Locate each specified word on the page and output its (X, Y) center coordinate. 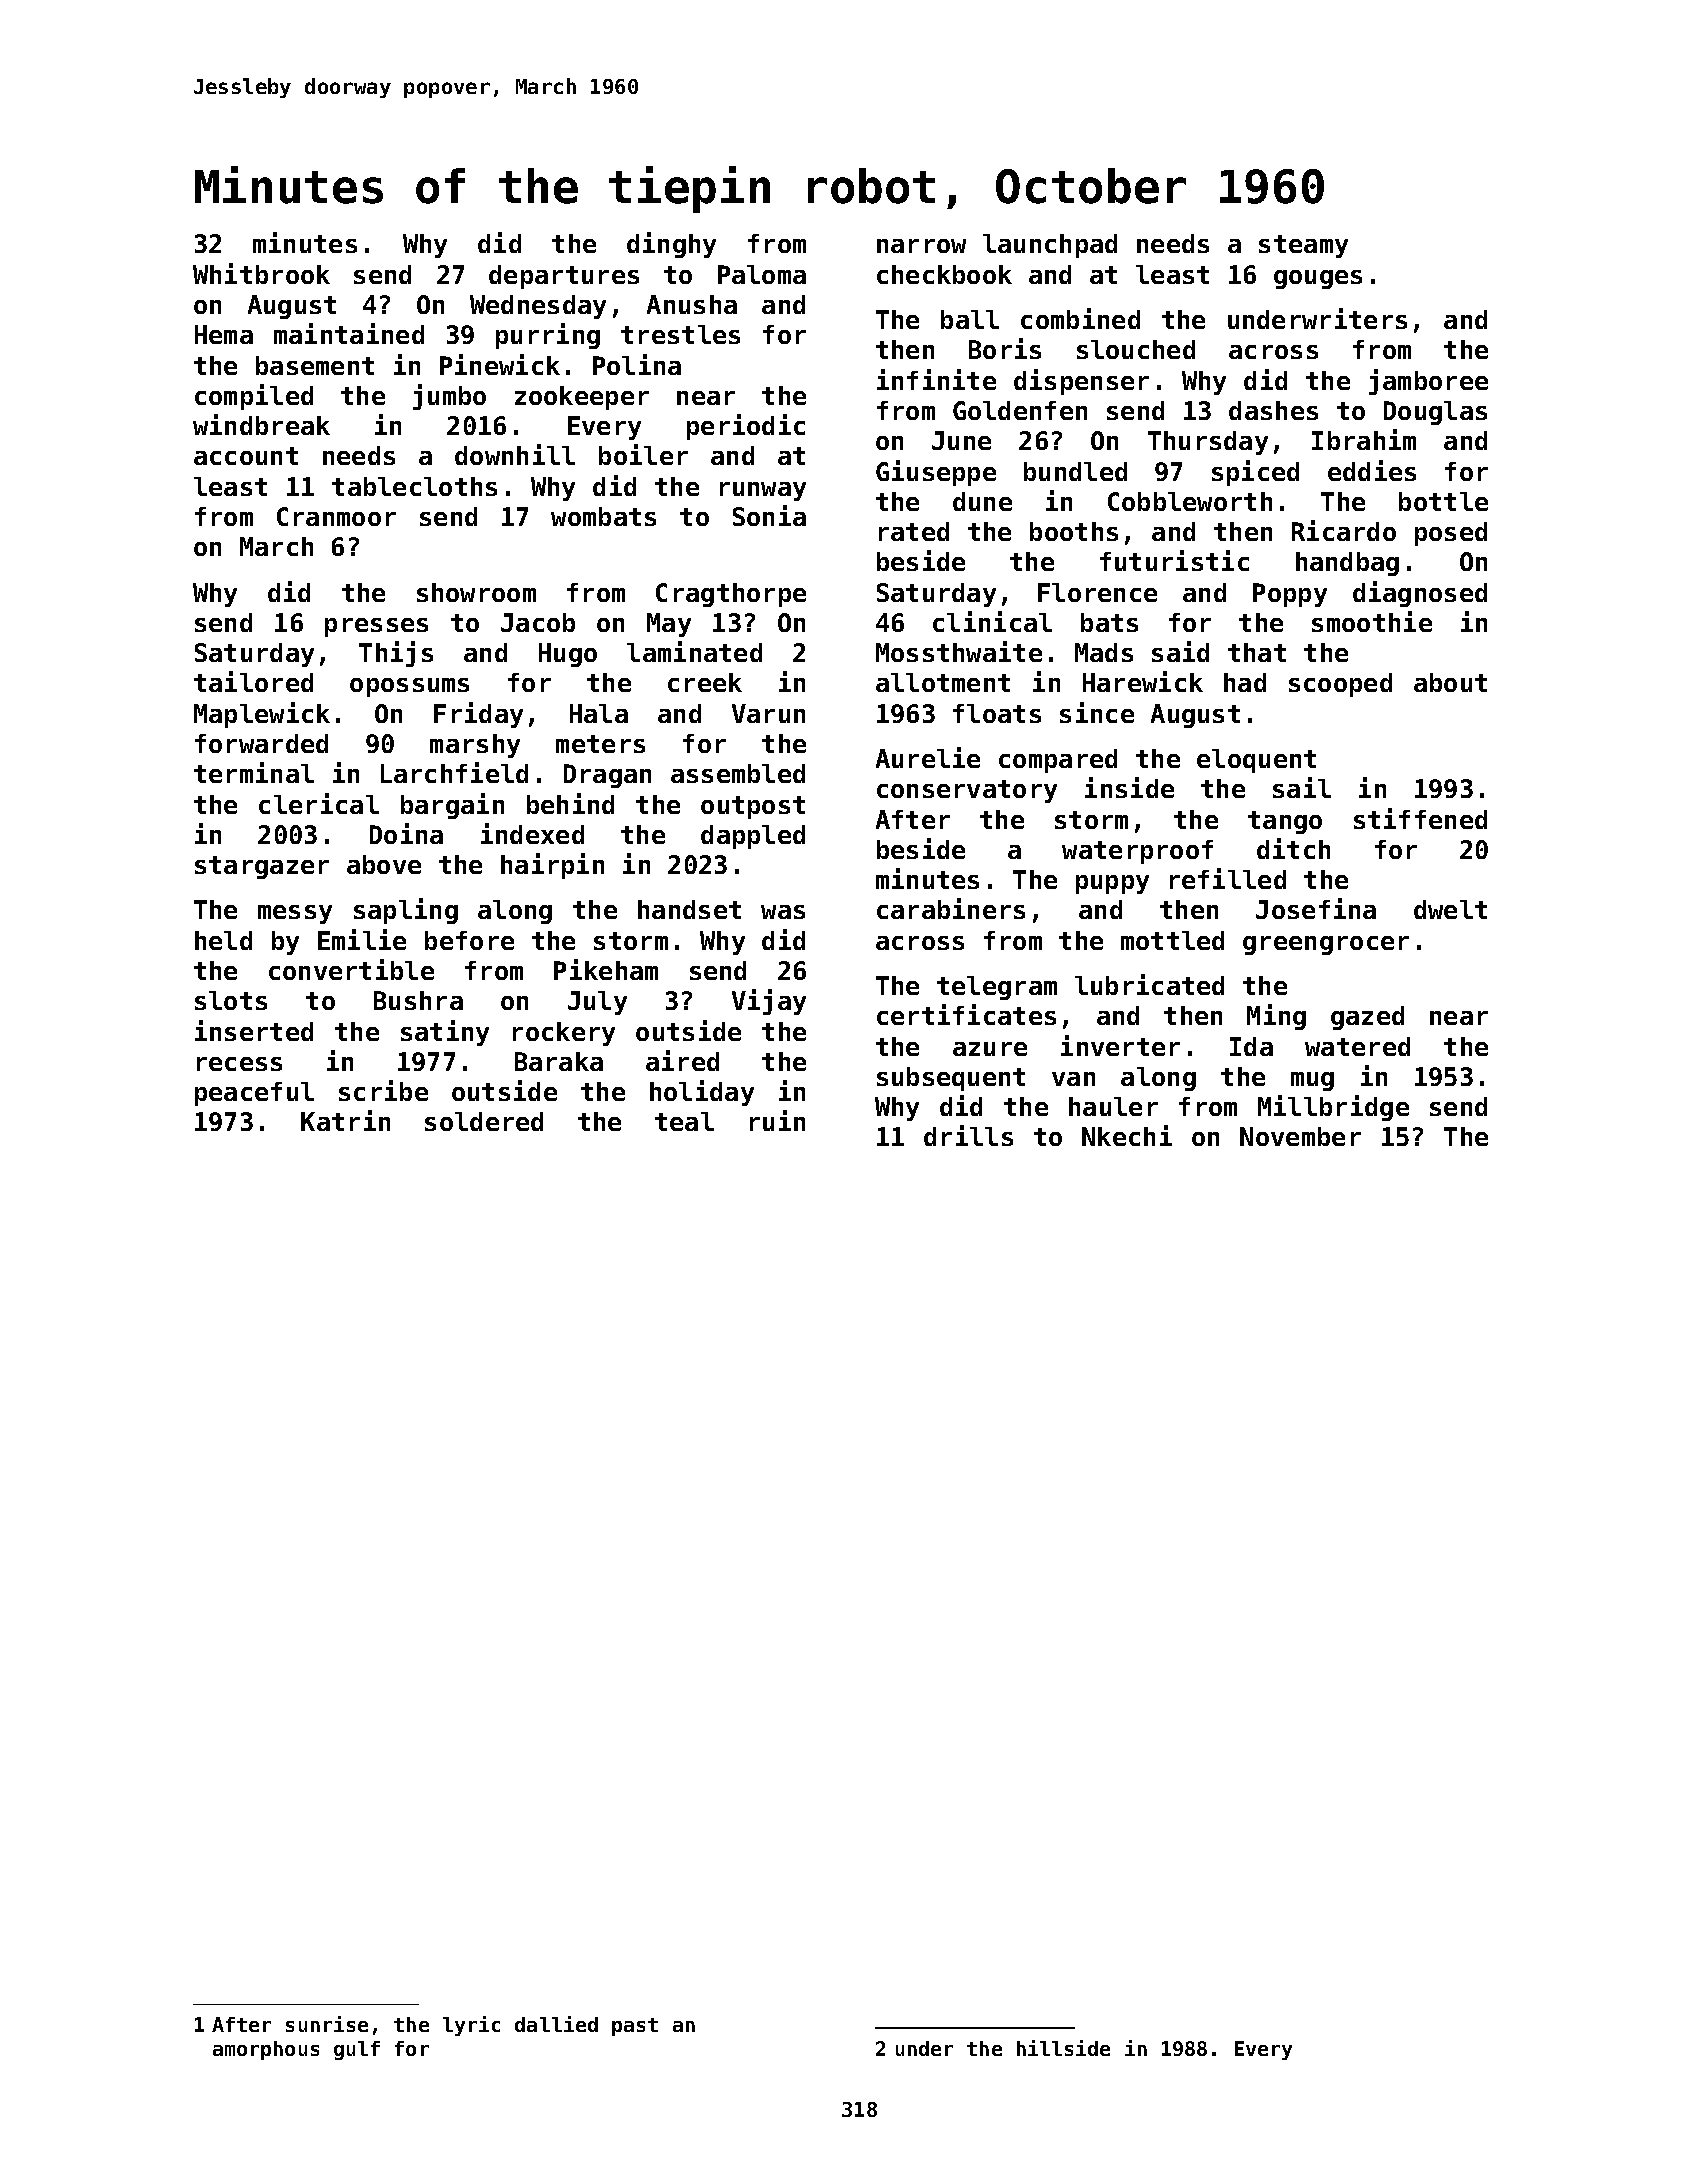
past (635, 2027)
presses (376, 627)
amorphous (266, 2050)
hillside (1063, 2048)
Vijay (769, 1002)
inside (1129, 787)
